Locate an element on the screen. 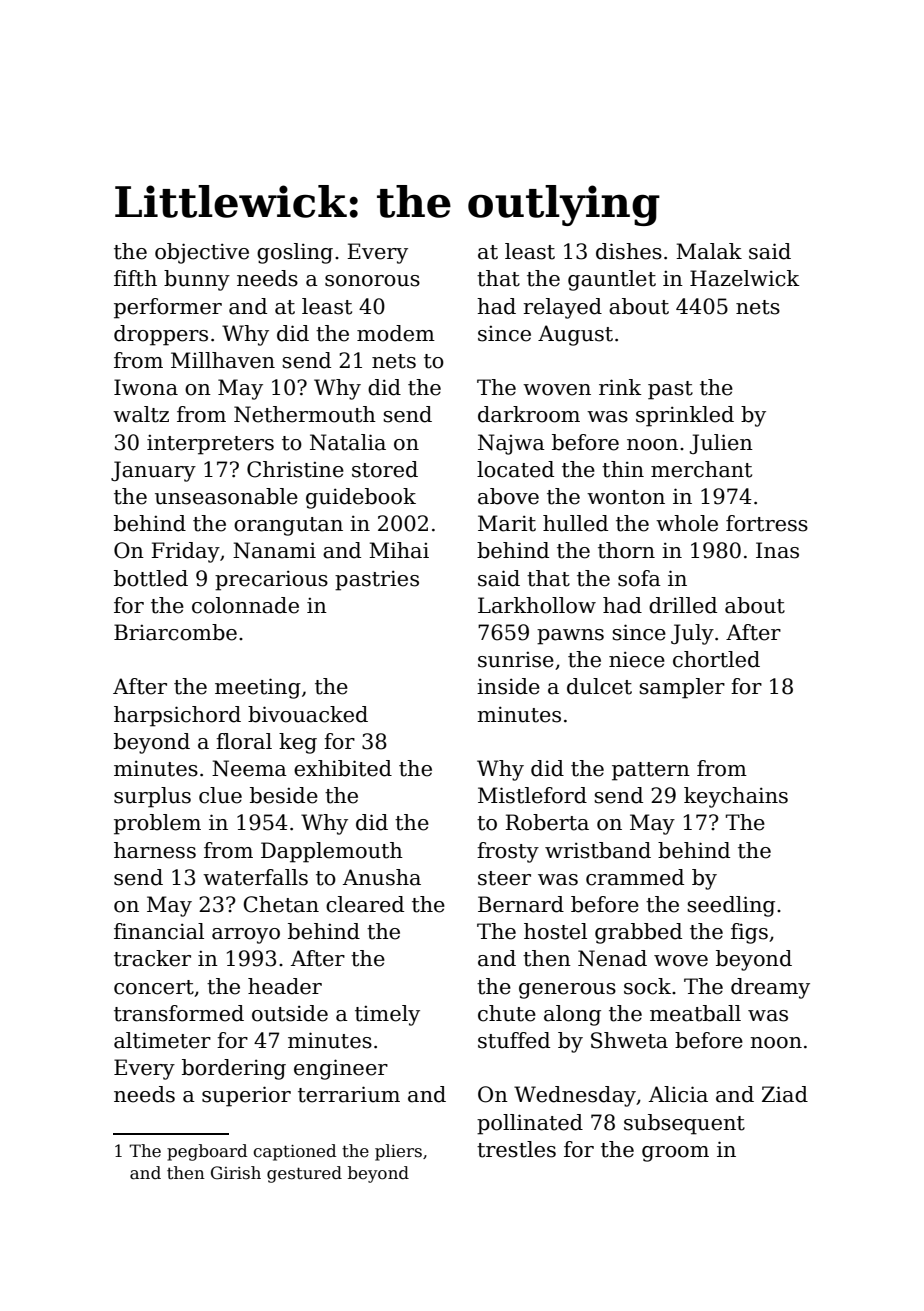 Image resolution: width=924 pixels, height=1311 pixels. Nenad is located at coordinates (612, 958).
